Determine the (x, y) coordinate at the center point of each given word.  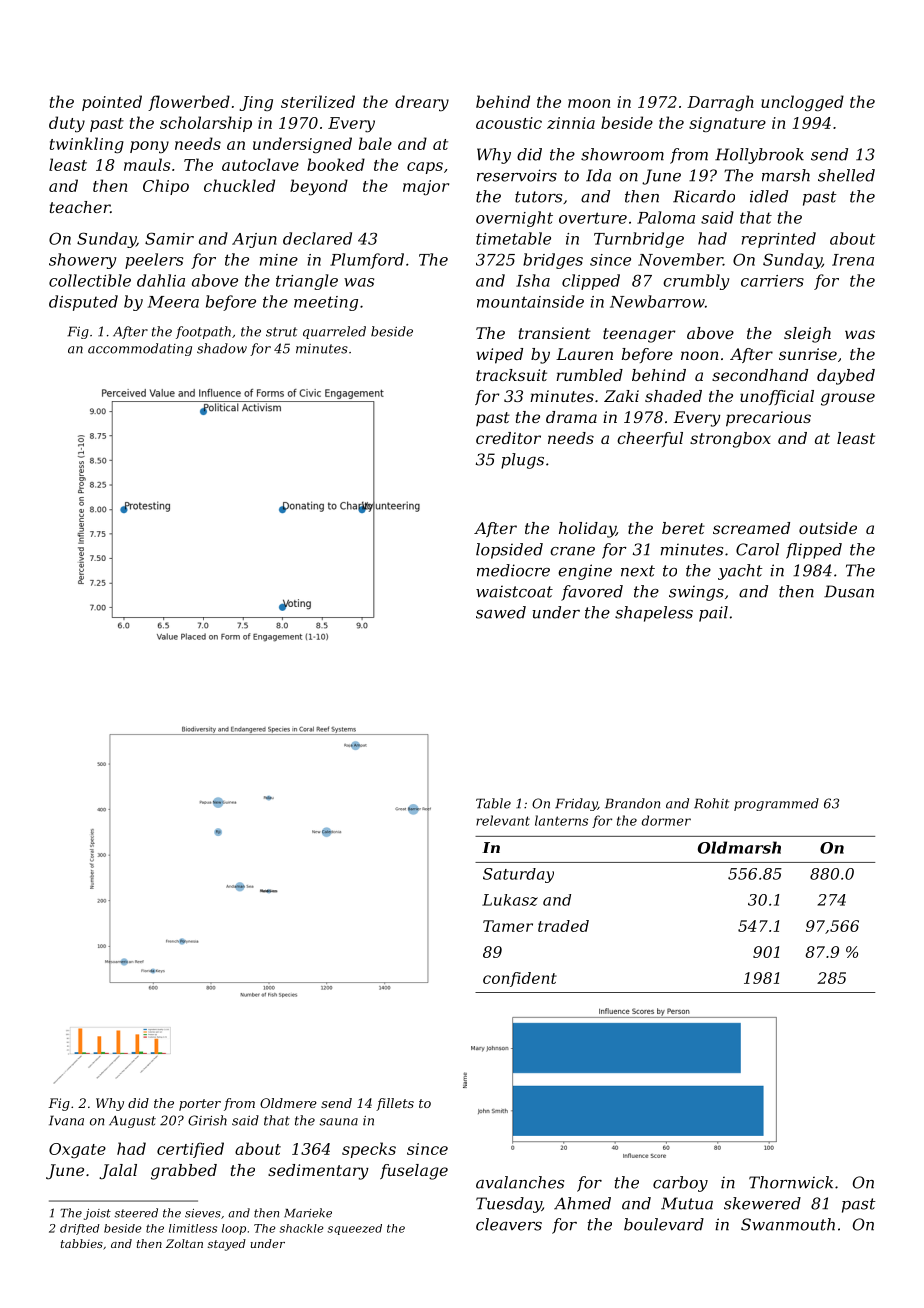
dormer (666, 820)
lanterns (561, 820)
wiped (499, 356)
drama (571, 417)
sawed (501, 612)
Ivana (66, 1120)
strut (281, 332)
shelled (846, 175)
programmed (776, 804)
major (426, 187)
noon (700, 355)
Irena (853, 260)
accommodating (140, 349)
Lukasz (510, 900)
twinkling (87, 145)
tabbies (82, 1243)
